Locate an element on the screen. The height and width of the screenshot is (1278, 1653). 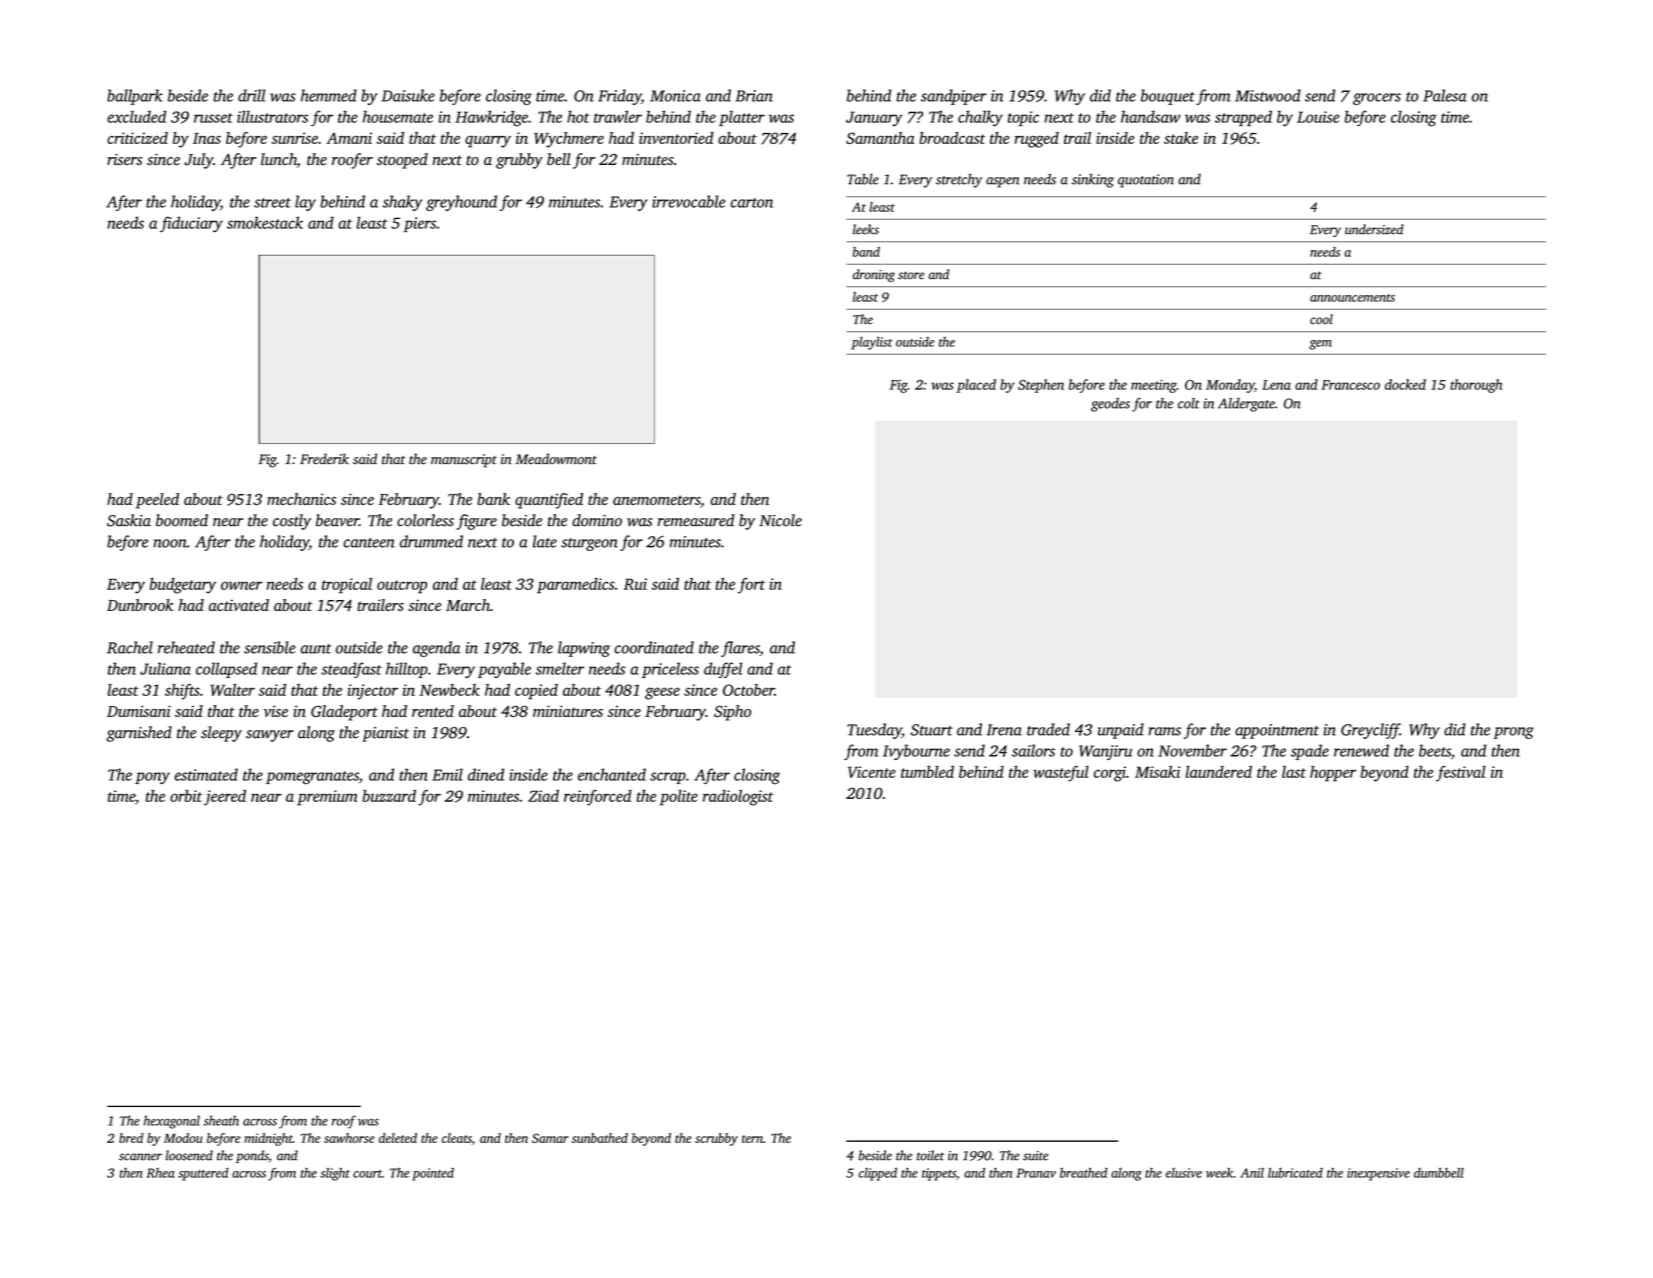
Rhea is located at coordinates (160, 1173).
